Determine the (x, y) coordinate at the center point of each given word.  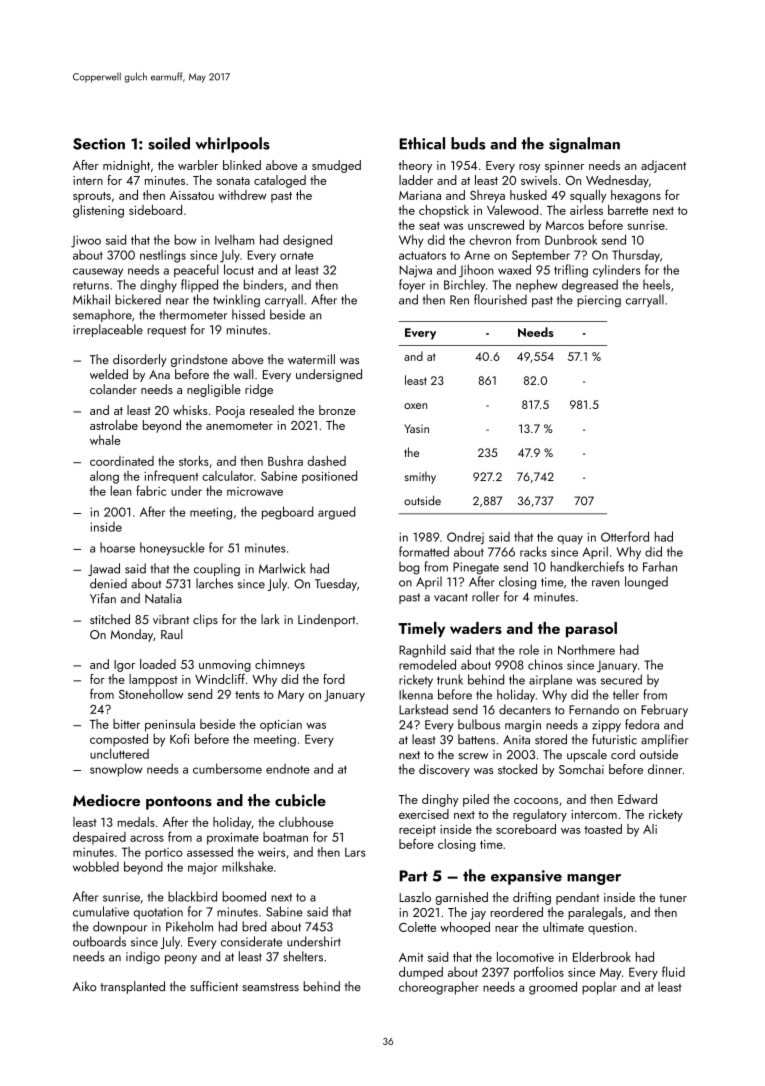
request (167, 331)
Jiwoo (86, 241)
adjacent (663, 166)
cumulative (101, 911)
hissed (248, 314)
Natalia (163, 598)
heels (656, 284)
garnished (461, 898)
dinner (665, 769)
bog (409, 568)
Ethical (422, 143)
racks (533, 551)
